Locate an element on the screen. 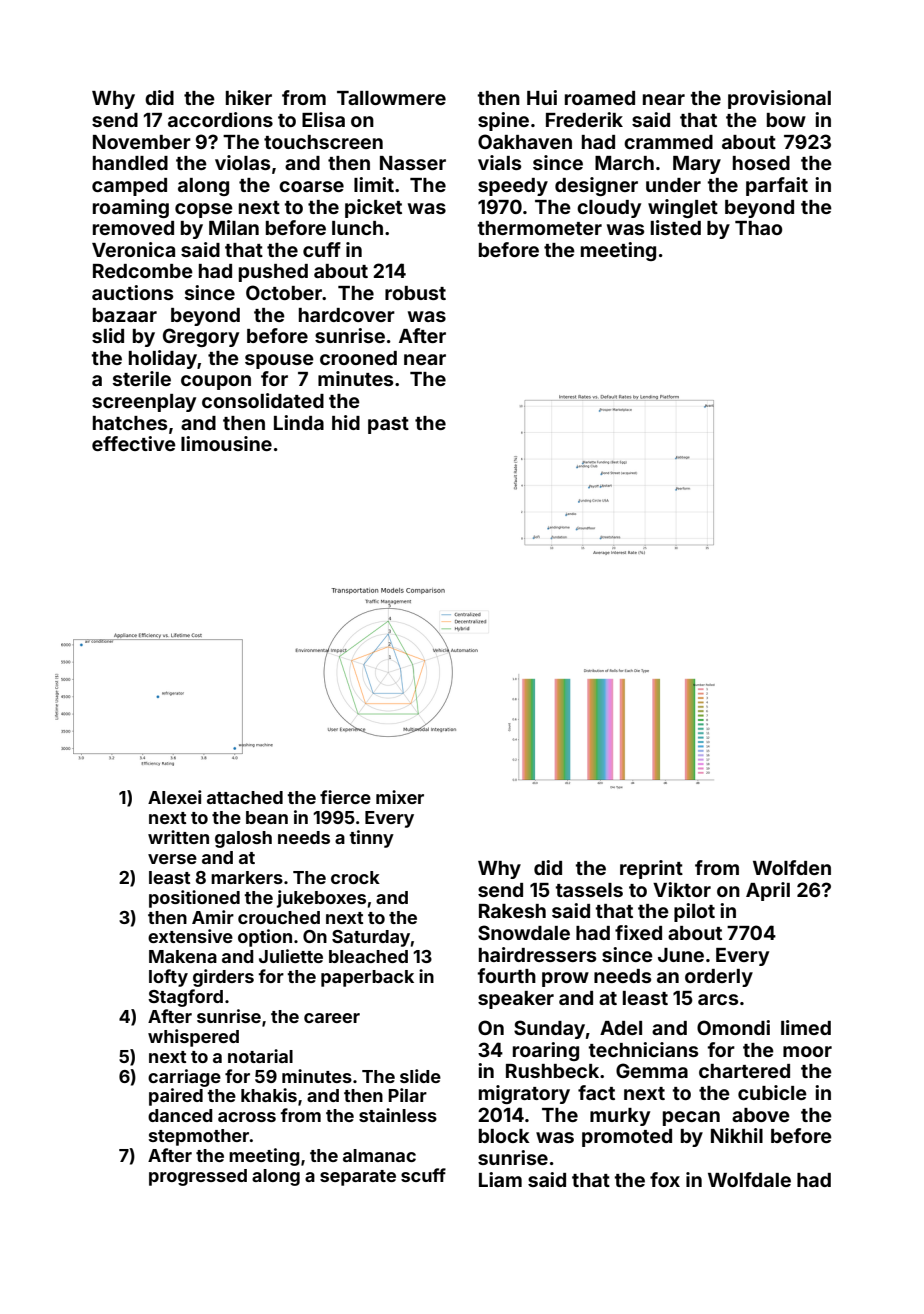 The height and width of the screenshot is (1314, 924). hid is located at coordinates (346, 422).
